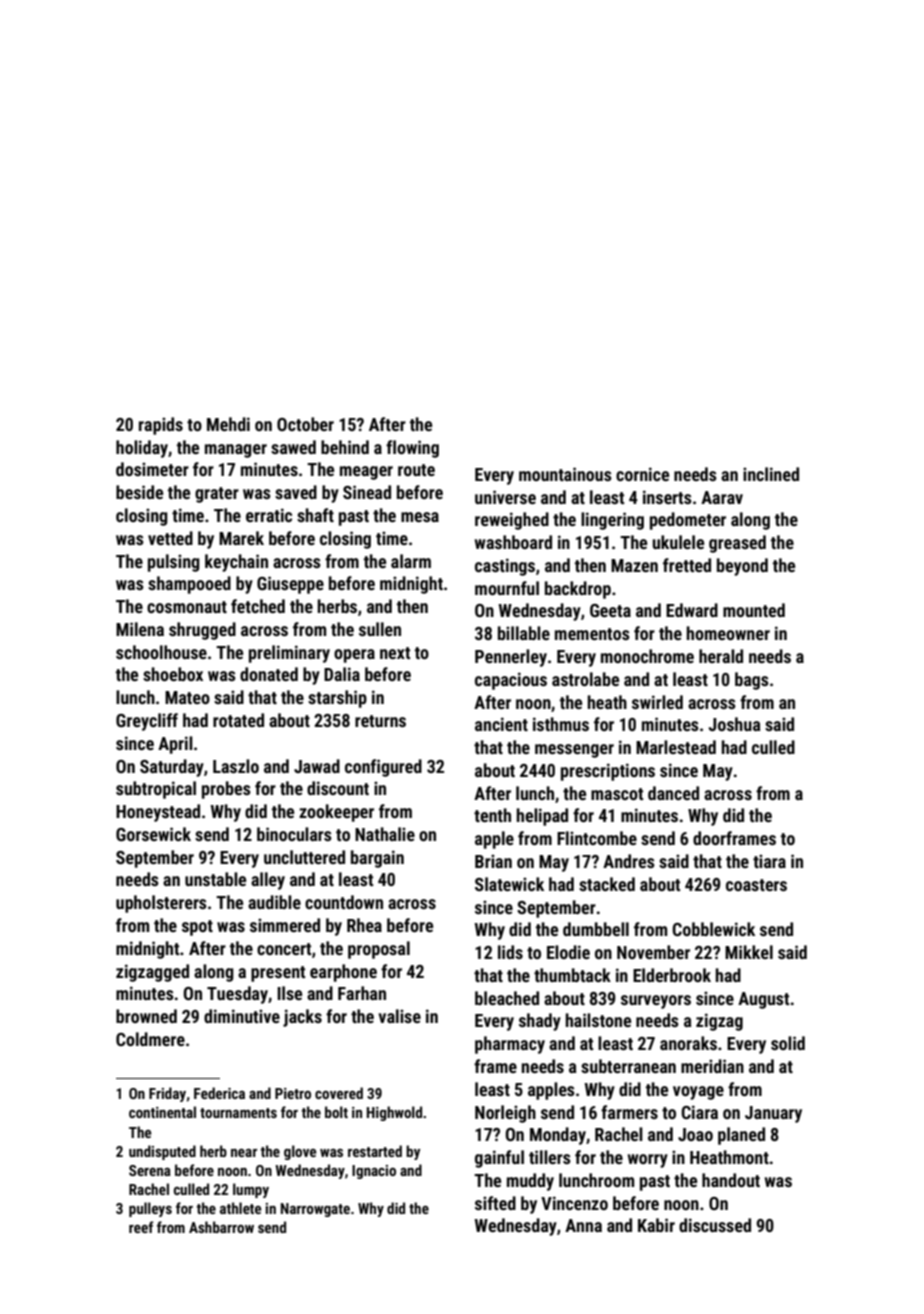 Image resolution: width=924 pixels, height=1314 pixels. What do you see at coordinates (505, 1114) in the screenshot?
I see `Norleigh` at bounding box center [505, 1114].
